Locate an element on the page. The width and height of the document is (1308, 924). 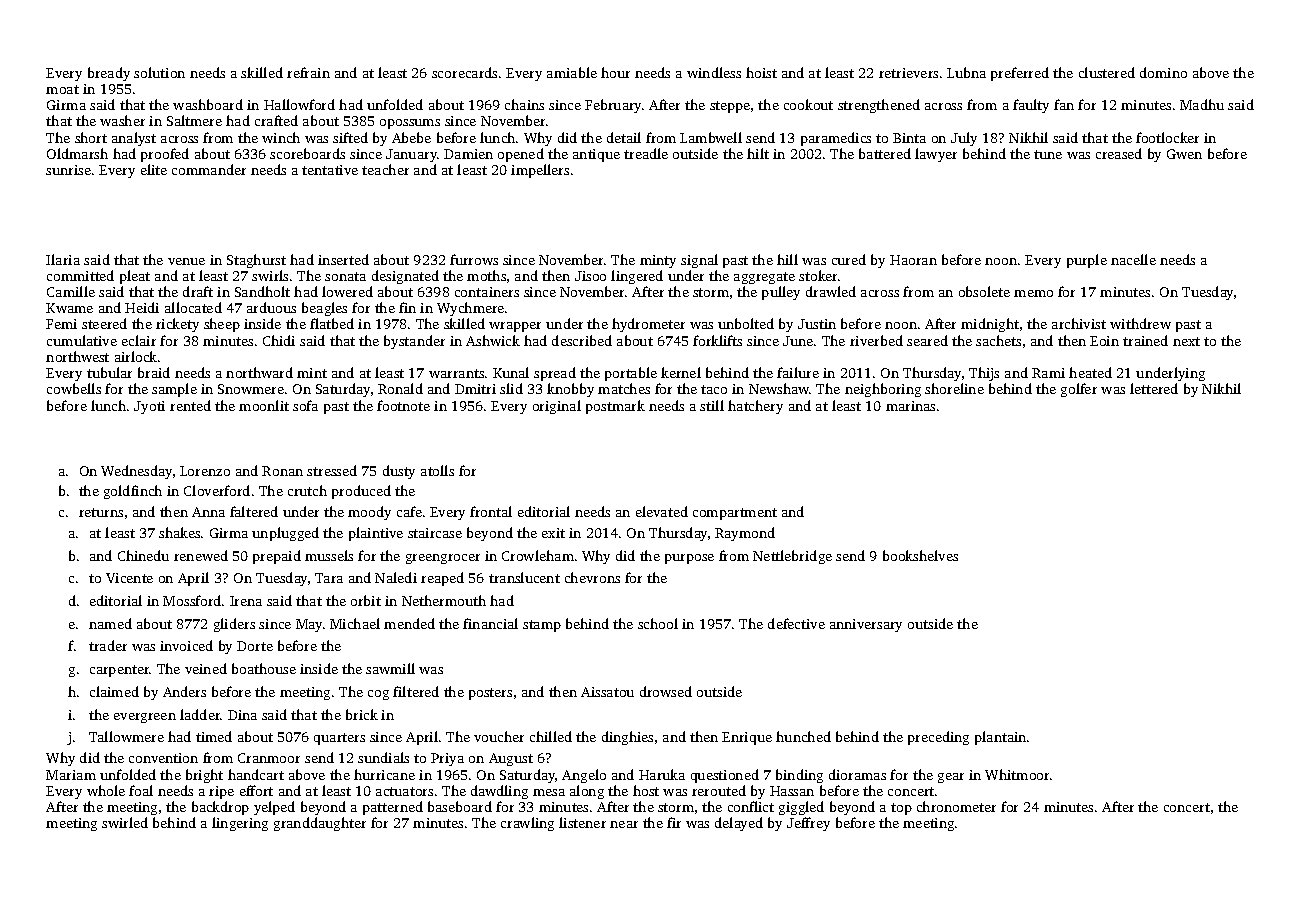
unplugged is located at coordinates (285, 534).
